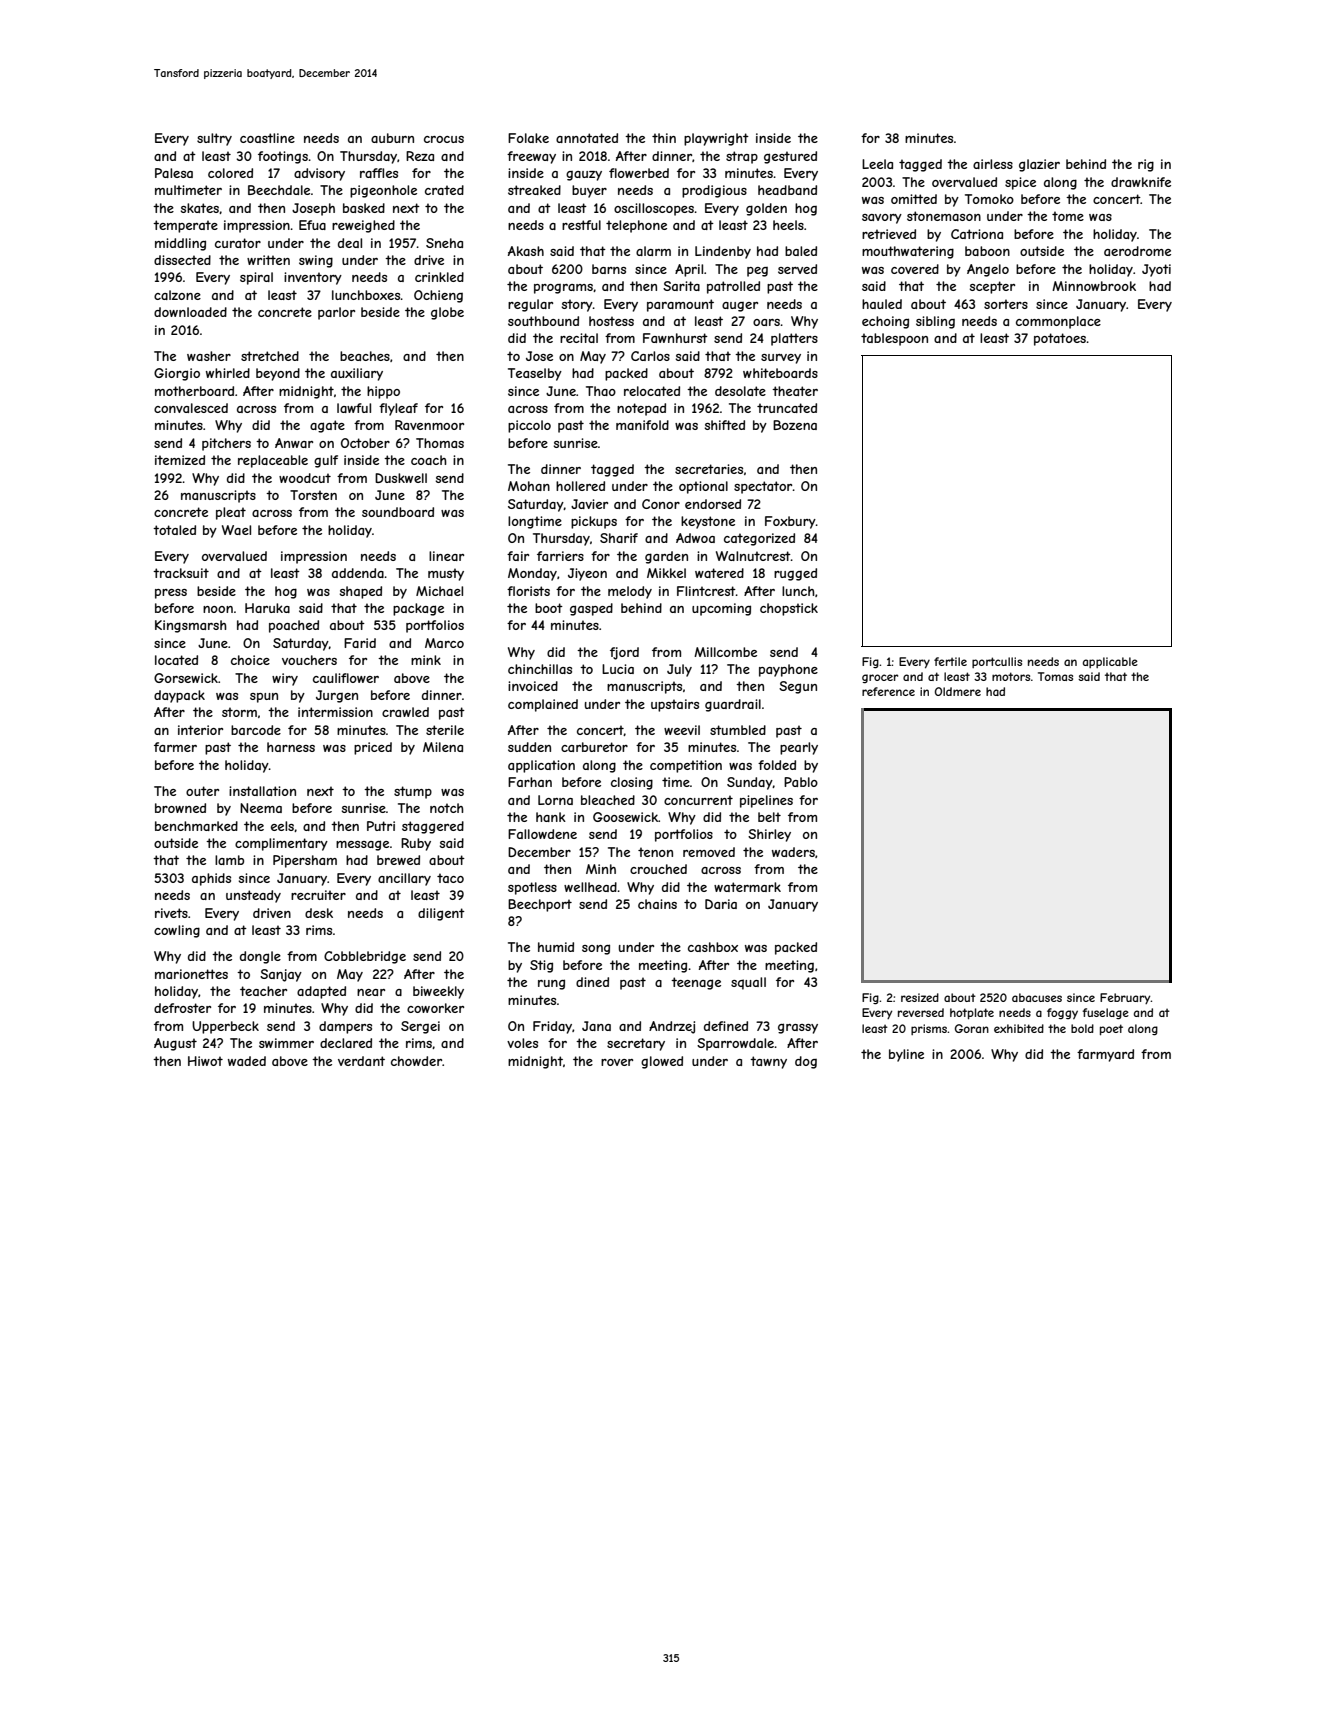  What do you see at coordinates (416, 1061) in the page?
I see `chowder` at bounding box center [416, 1061].
